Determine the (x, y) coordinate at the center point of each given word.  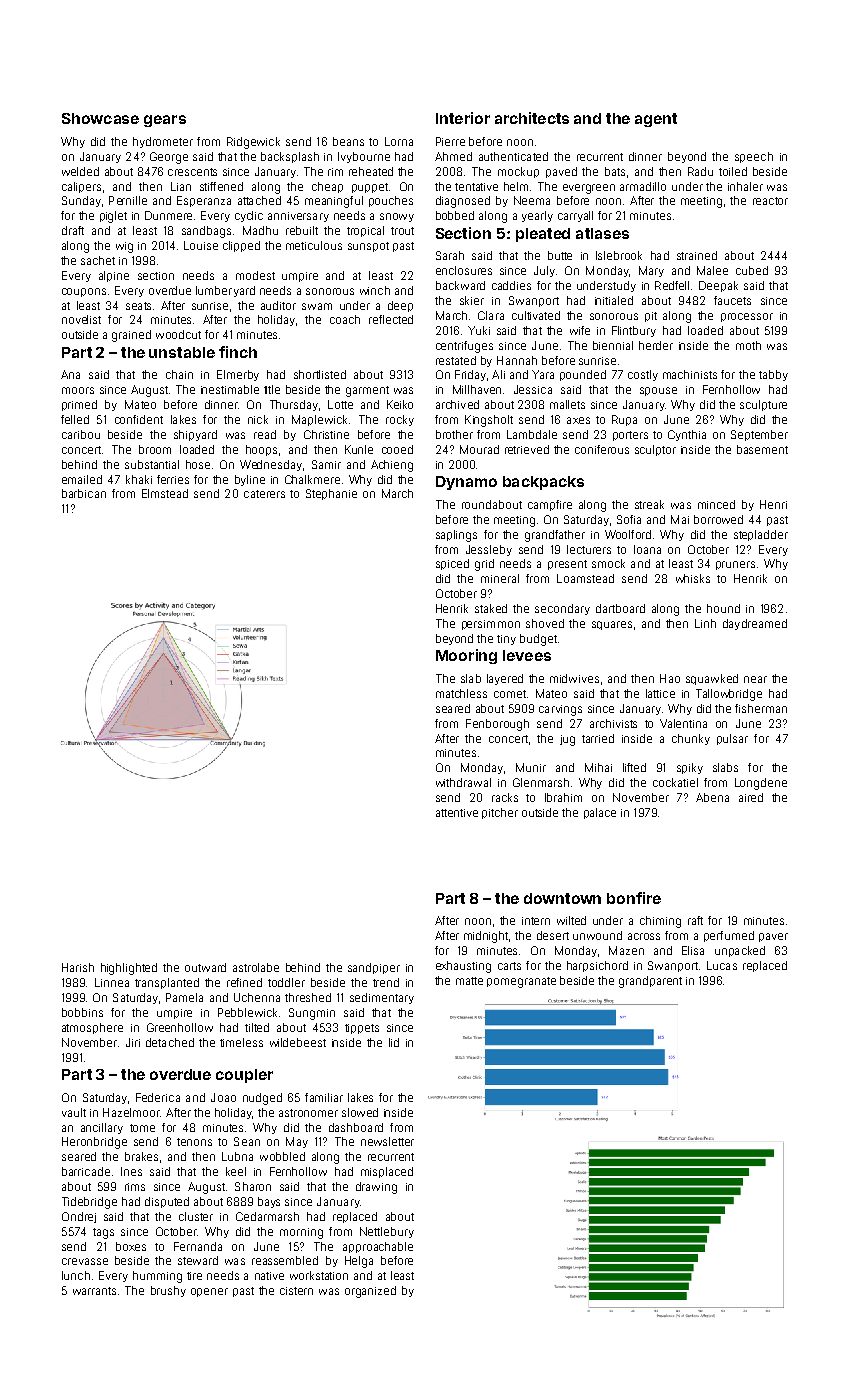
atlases (602, 233)
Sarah (450, 255)
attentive (457, 813)
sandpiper (374, 968)
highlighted (129, 969)
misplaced (387, 1172)
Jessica (533, 389)
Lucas (722, 965)
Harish (78, 967)
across (644, 936)
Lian (181, 186)
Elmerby (238, 375)
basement (762, 449)
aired (751, 797)
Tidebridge (89, 1203)
